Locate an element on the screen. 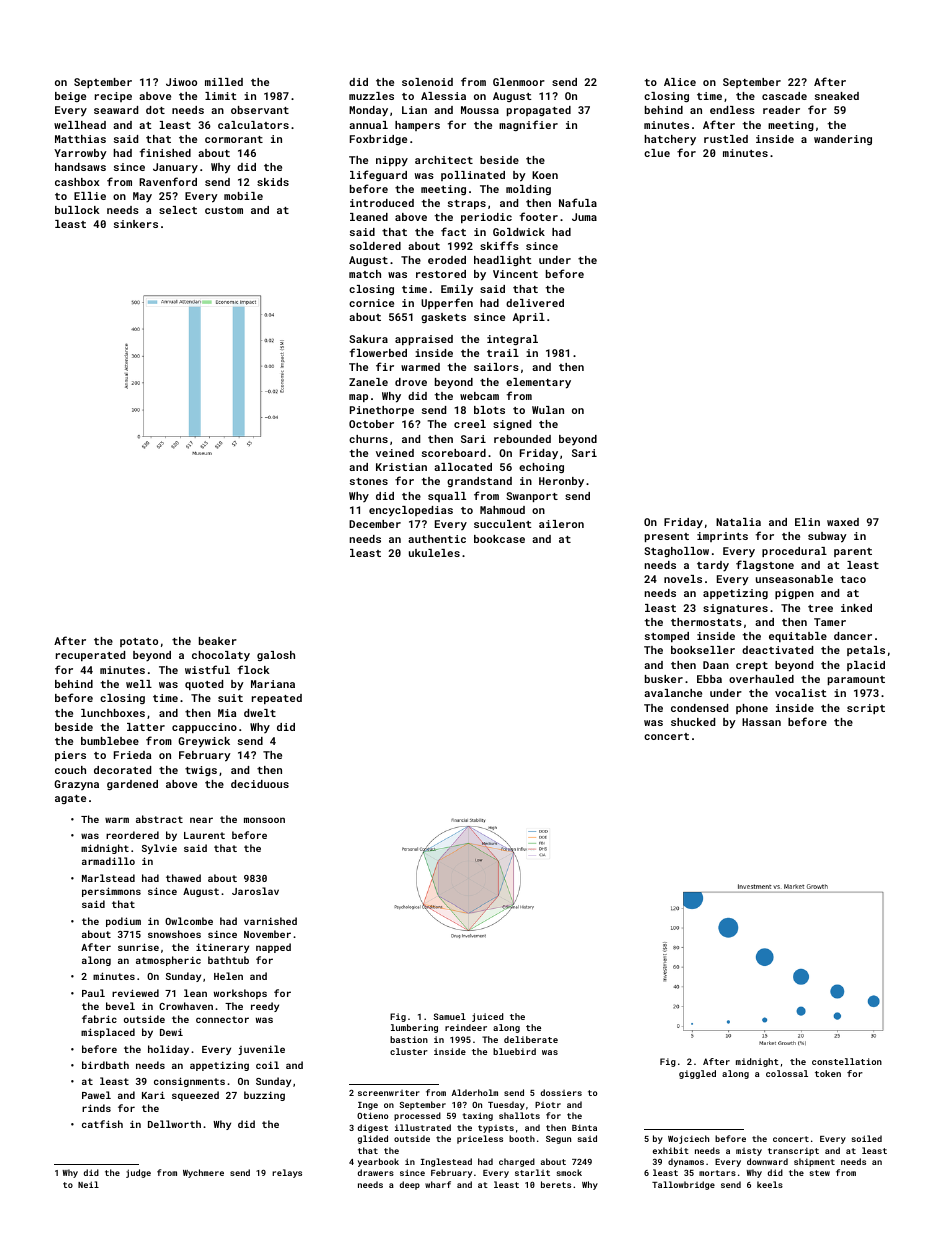  equitable is located at coordinates (798, 637).
